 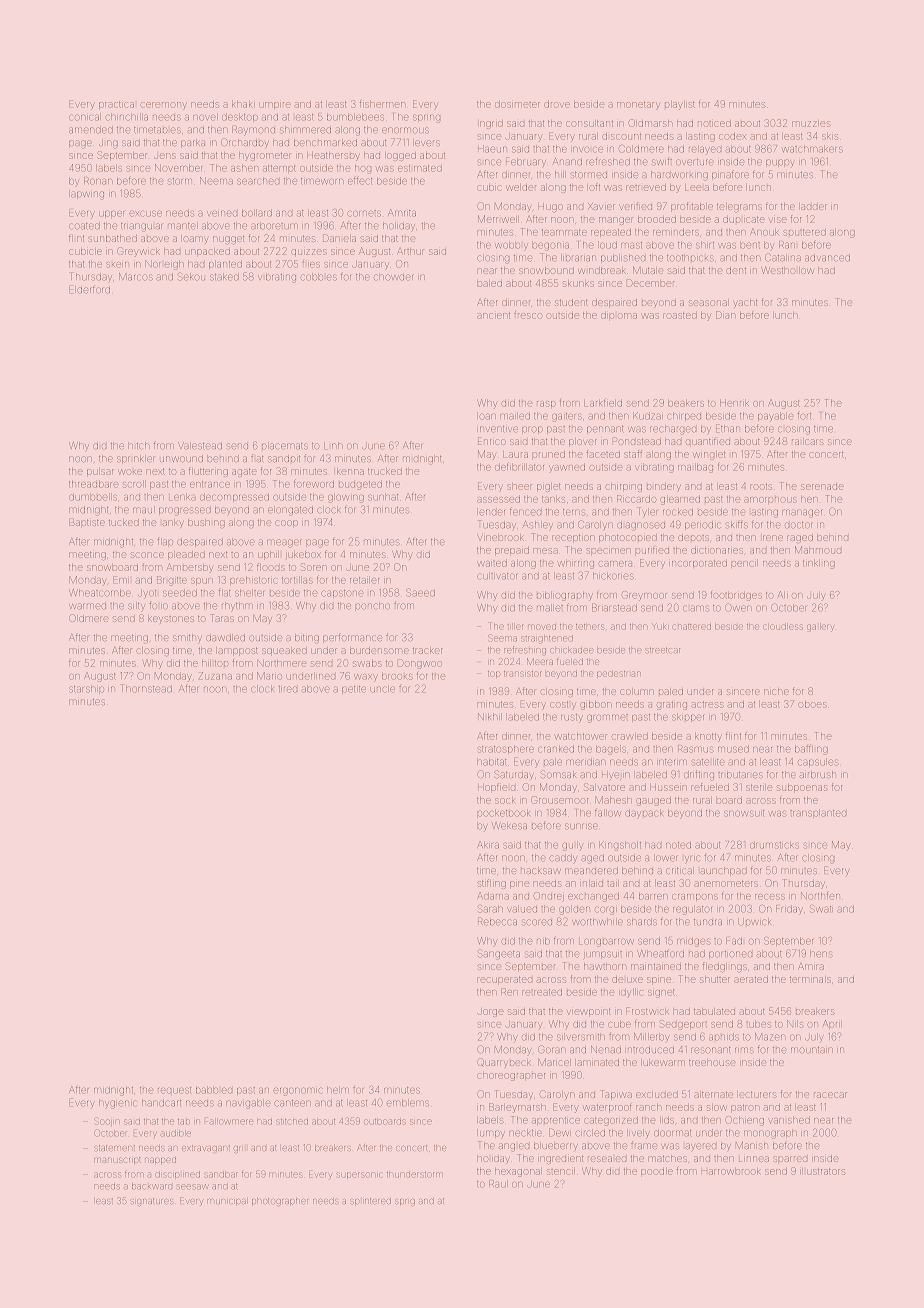 I want to click on ashen, so click(x=244, y=169).
